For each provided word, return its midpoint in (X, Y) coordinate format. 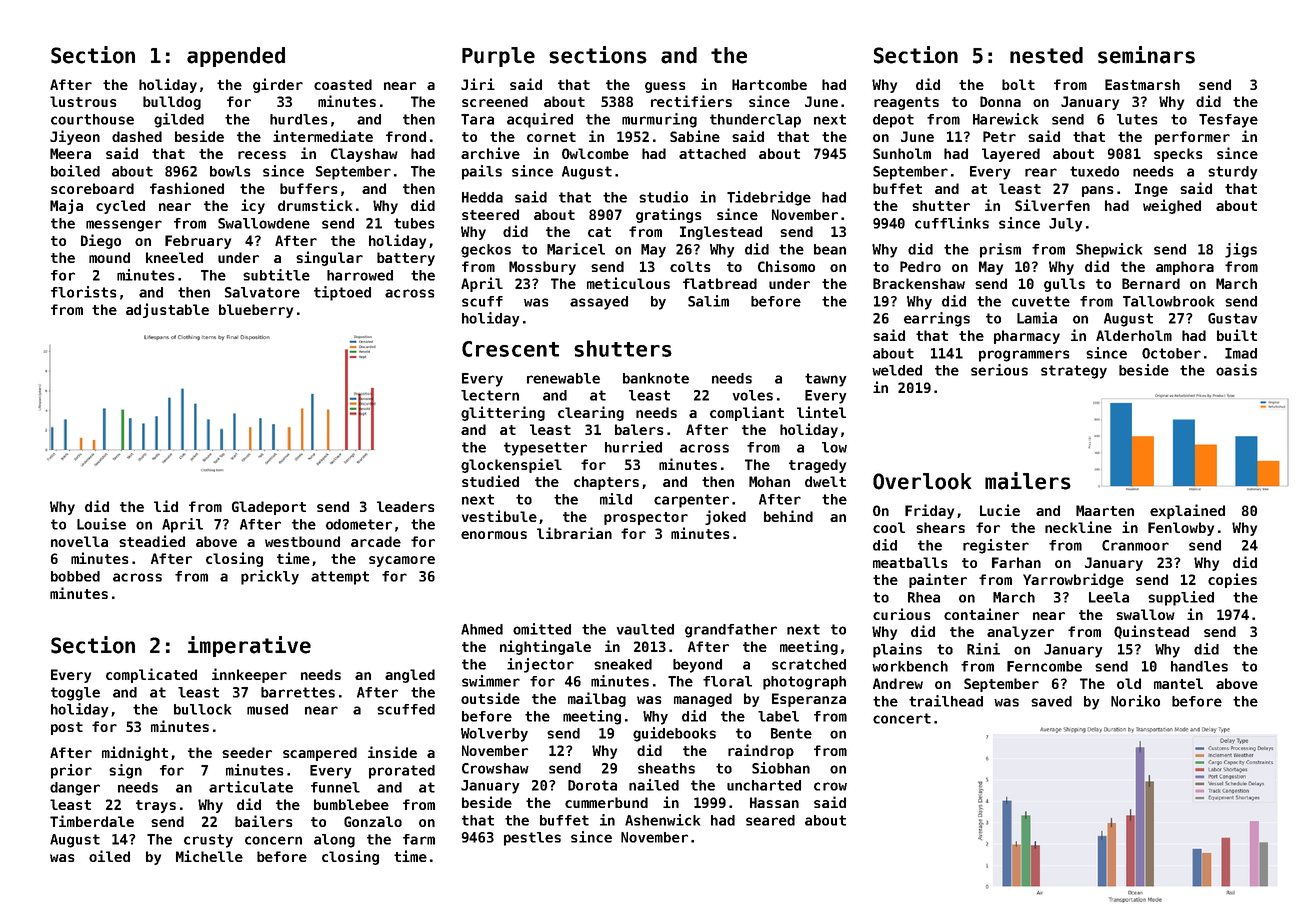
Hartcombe (769, 84)
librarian (574, 533)
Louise (101, 524)
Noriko (1135, 701)
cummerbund (606, 802)
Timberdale (92, 821)
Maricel (576, 249)
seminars (1146, 55)
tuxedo (1094, 171)
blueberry (256, 311)
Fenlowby (1181, 529)
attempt (340, 578)
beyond (697, 666)
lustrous (83, 101)
